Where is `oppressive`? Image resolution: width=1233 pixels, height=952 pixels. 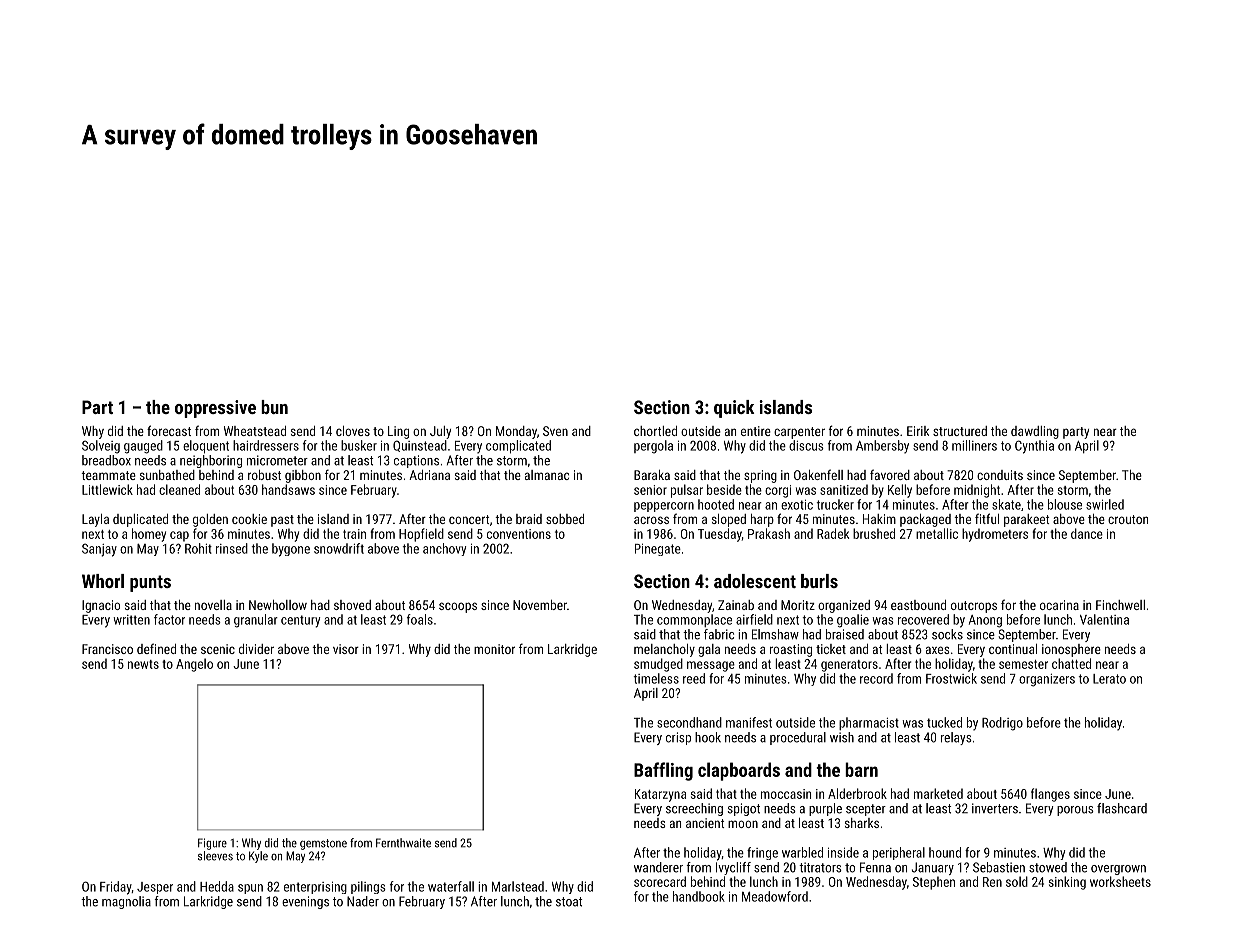
oppressive is located at coordinates (215, 409).
